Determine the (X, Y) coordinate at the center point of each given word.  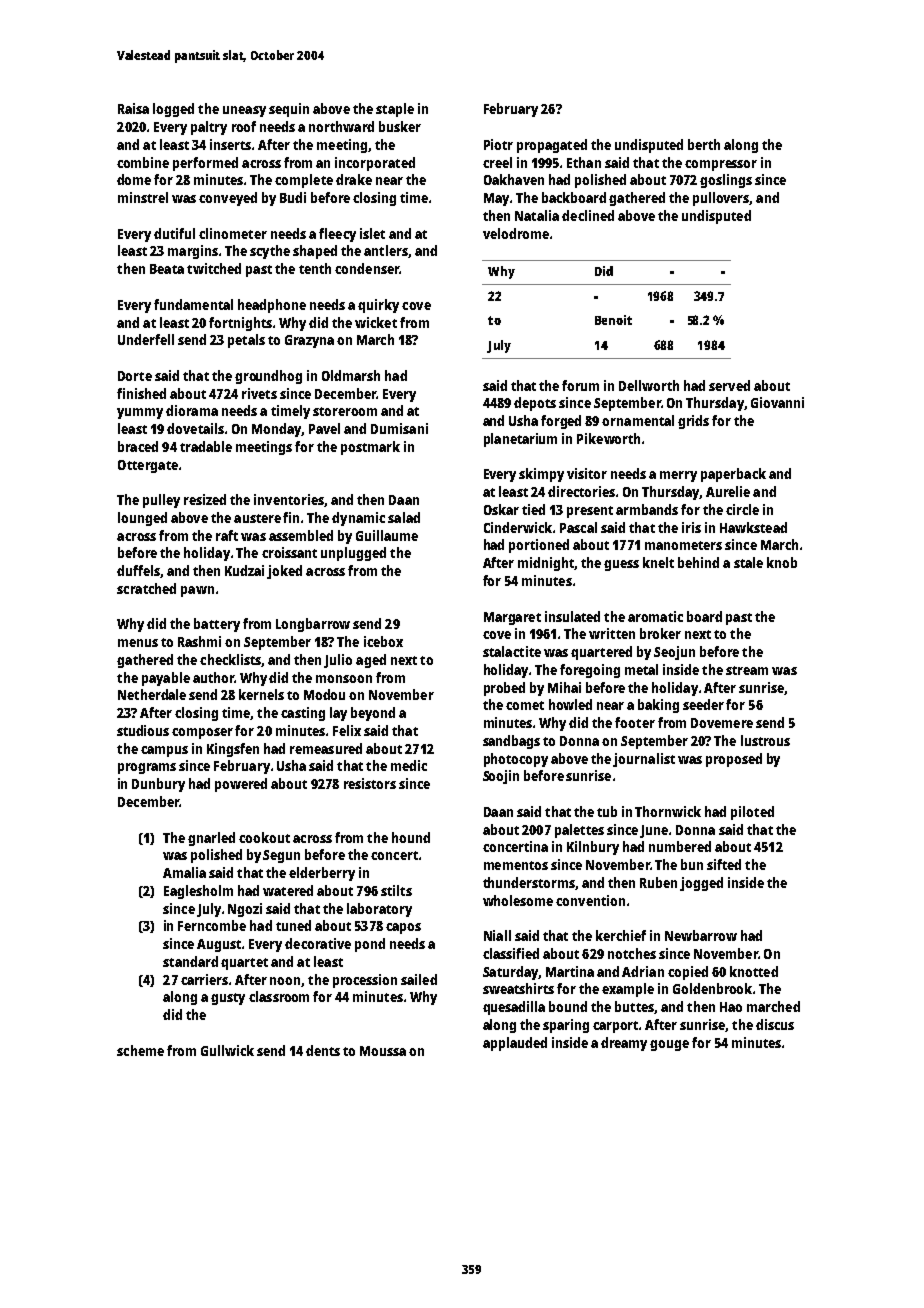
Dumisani (399, 428)
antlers (386, 250)
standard (190, 961)
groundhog (268, 377)
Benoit (613, 320)
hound (411, 837)
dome (134, 179)
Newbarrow (701, 935)
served (729, 385)
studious (143, 730)
